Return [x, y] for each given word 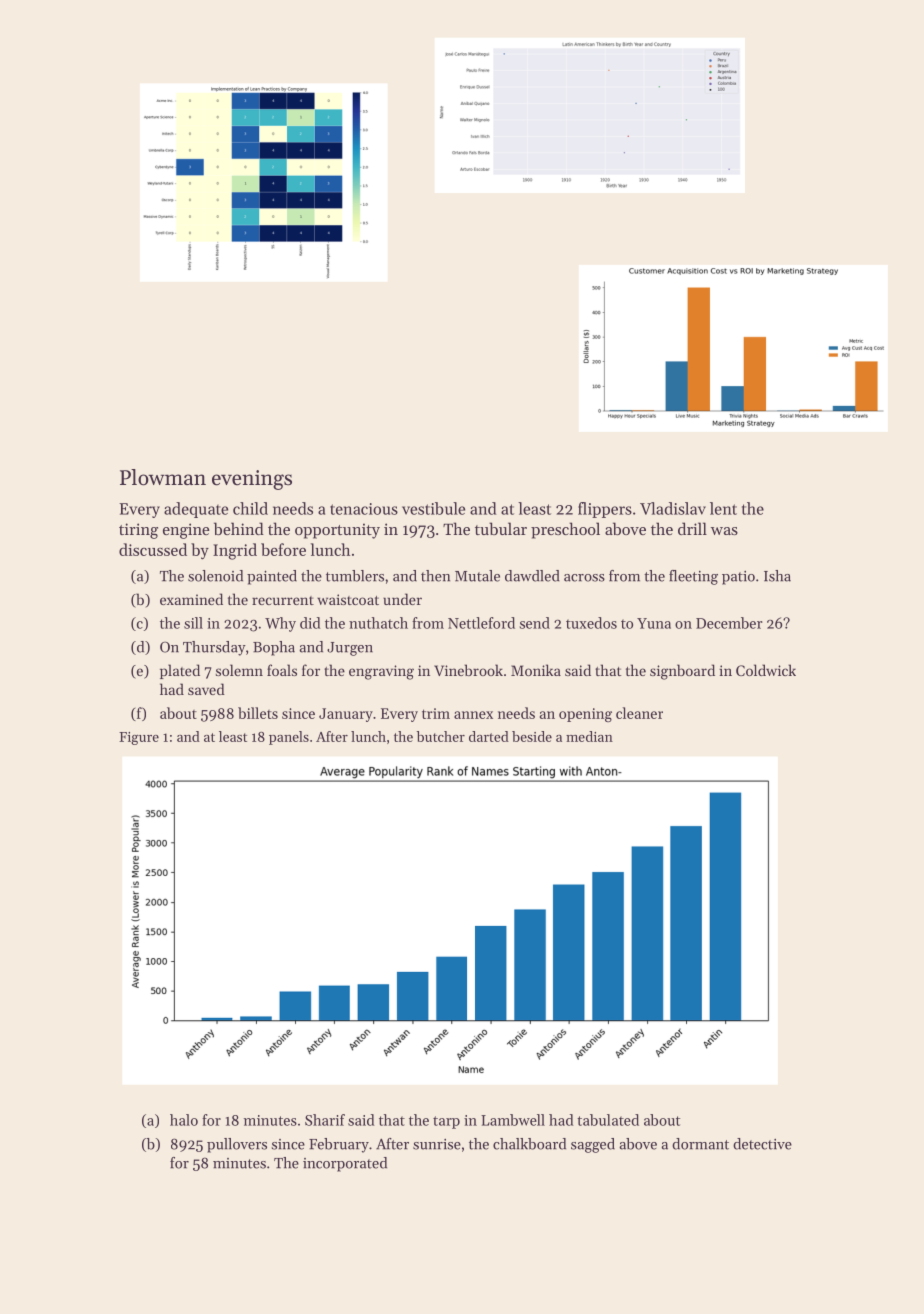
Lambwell [513, 1120]
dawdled [532, 576]
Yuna [654, 623]
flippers [605, 510]
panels [289, 738]
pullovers [237, 1145]
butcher [441, 736]
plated [180, 671]
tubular [501, 528]
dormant [700, 1144]
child [250, 508]
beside [532, 736]
